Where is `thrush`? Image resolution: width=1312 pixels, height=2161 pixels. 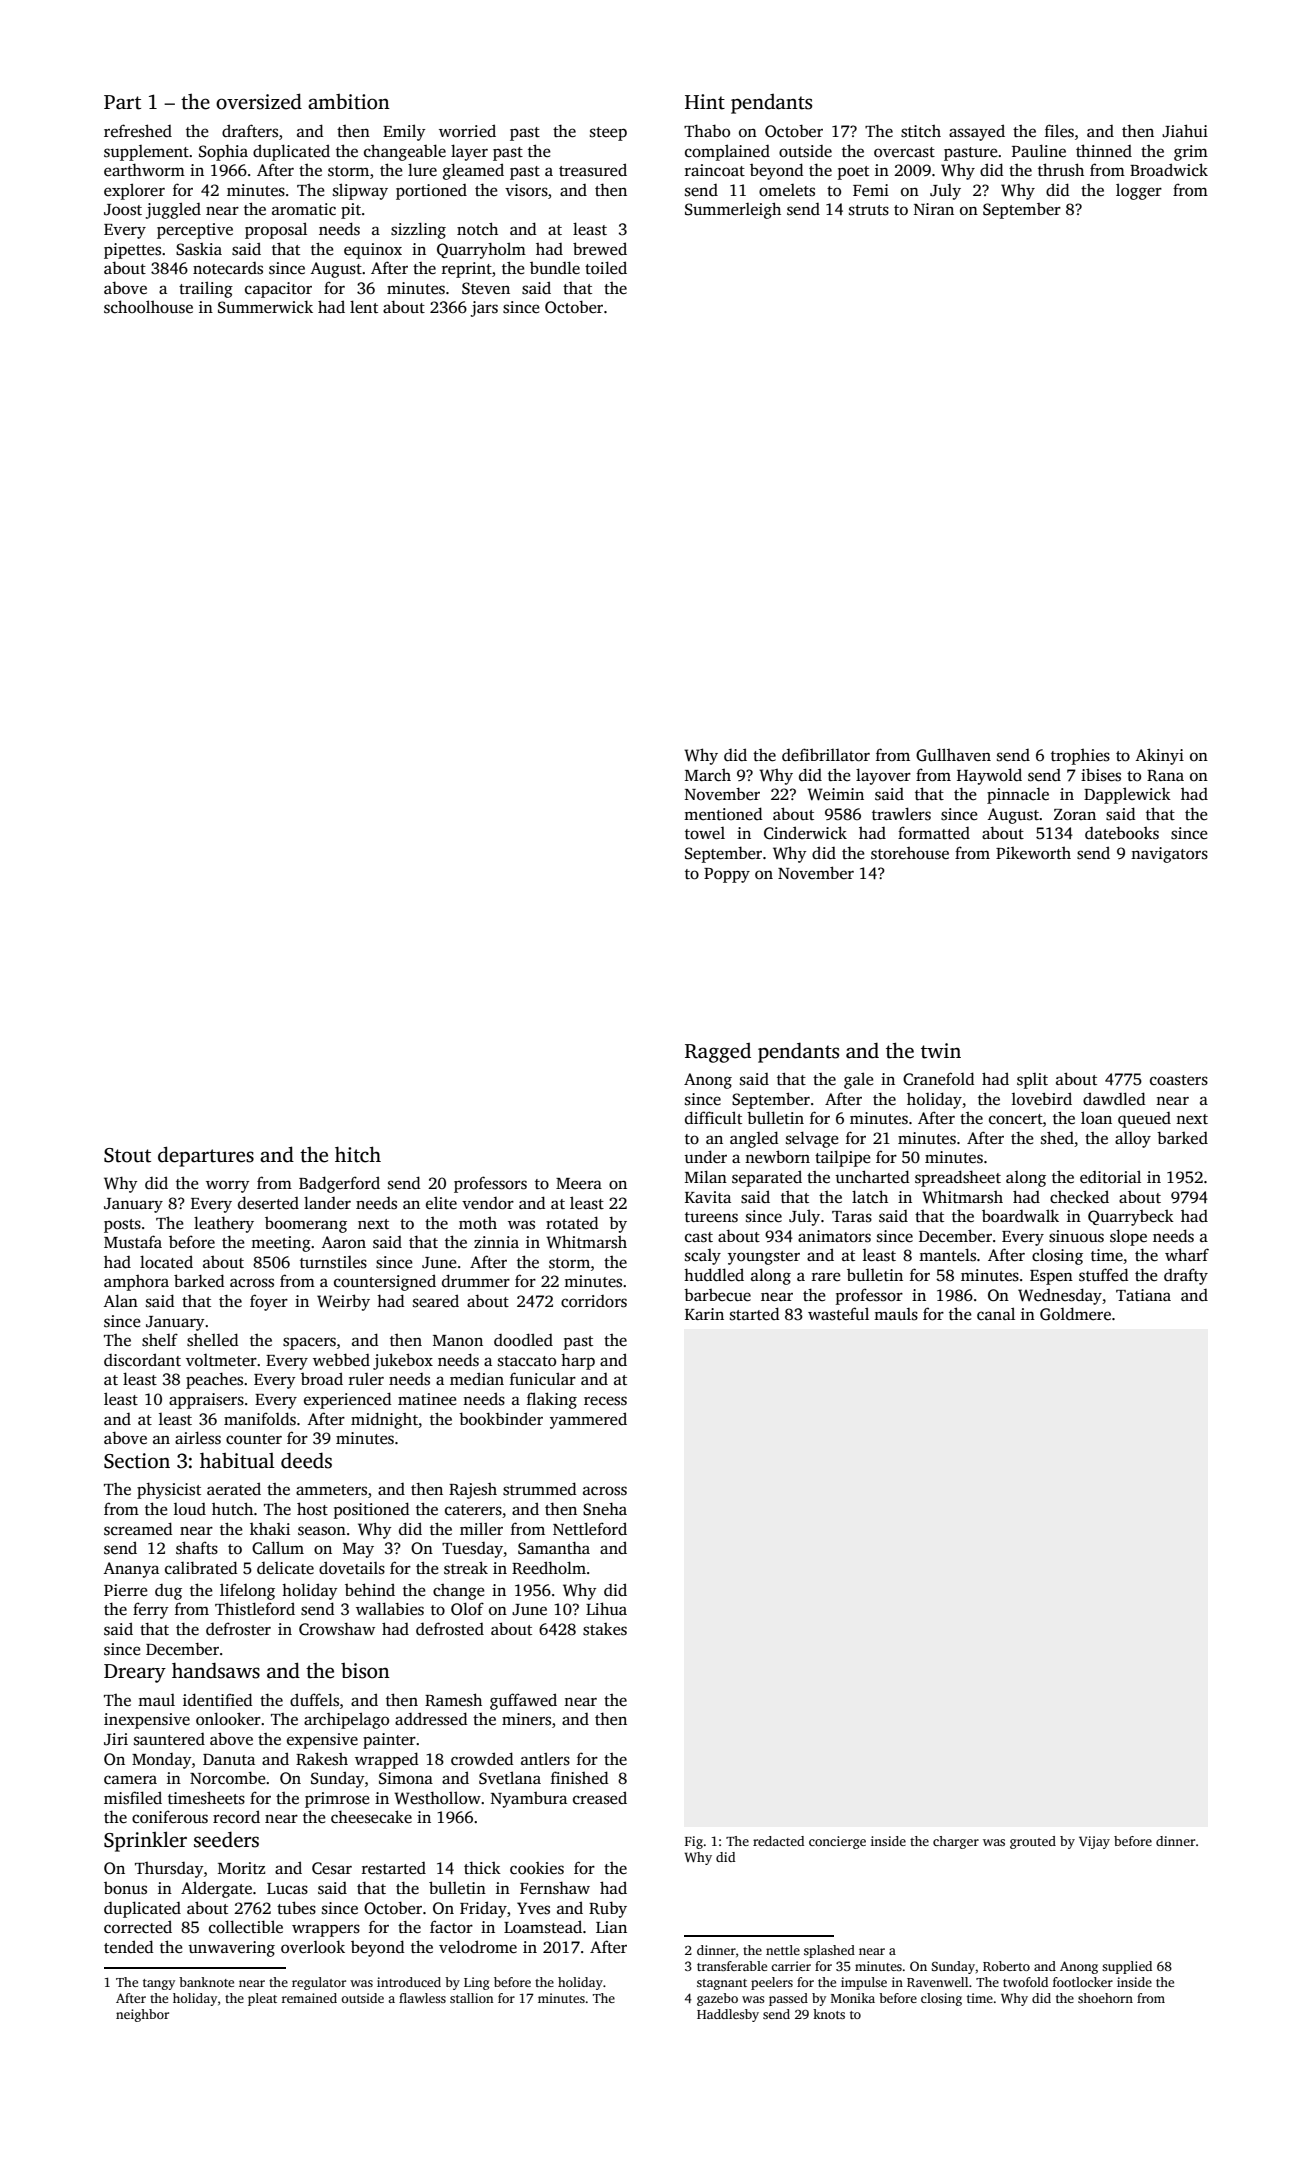
thrush is located at coordinates (1061, 170).
